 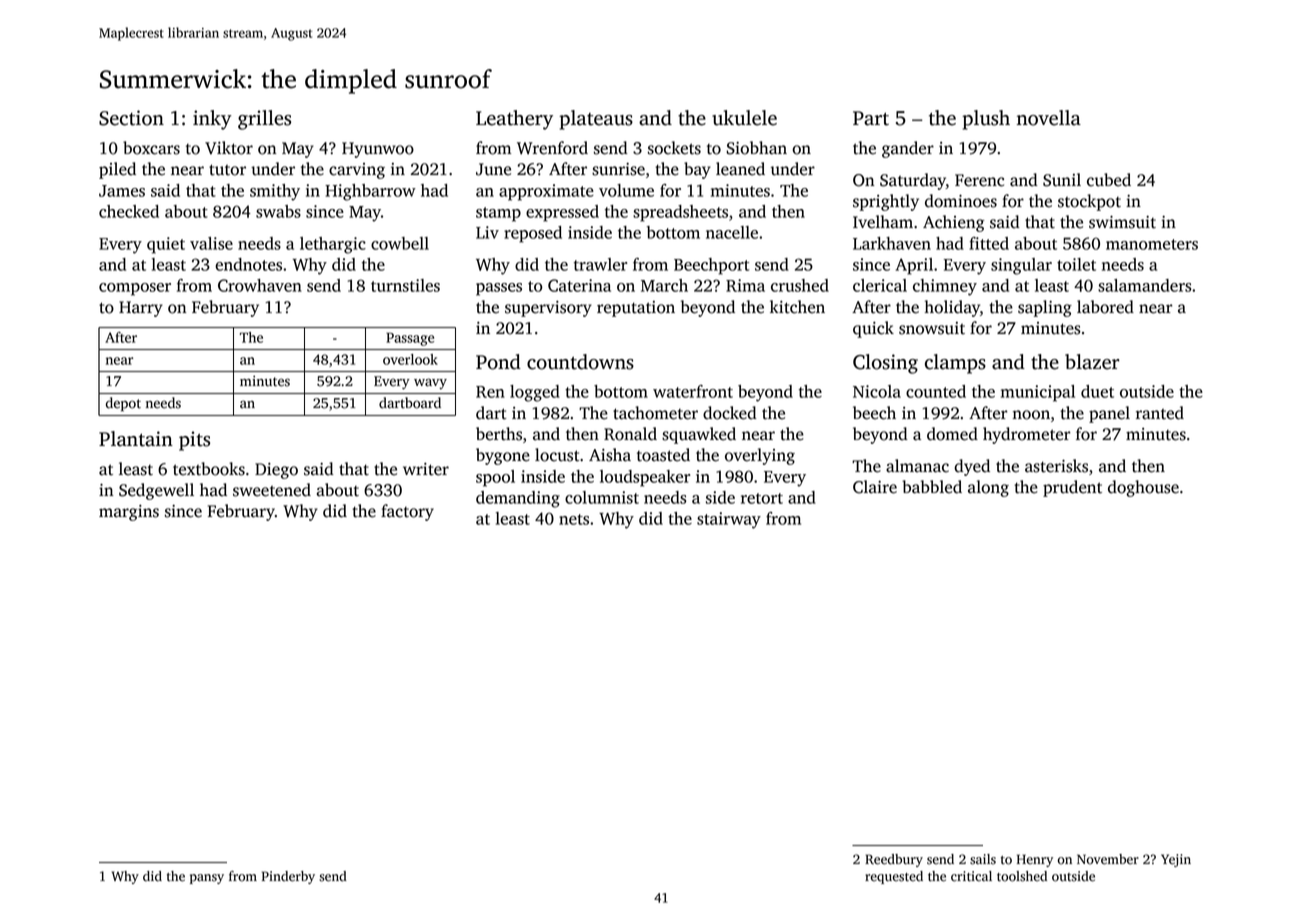 I want to click on novella, so click(x=1049, y=118).
